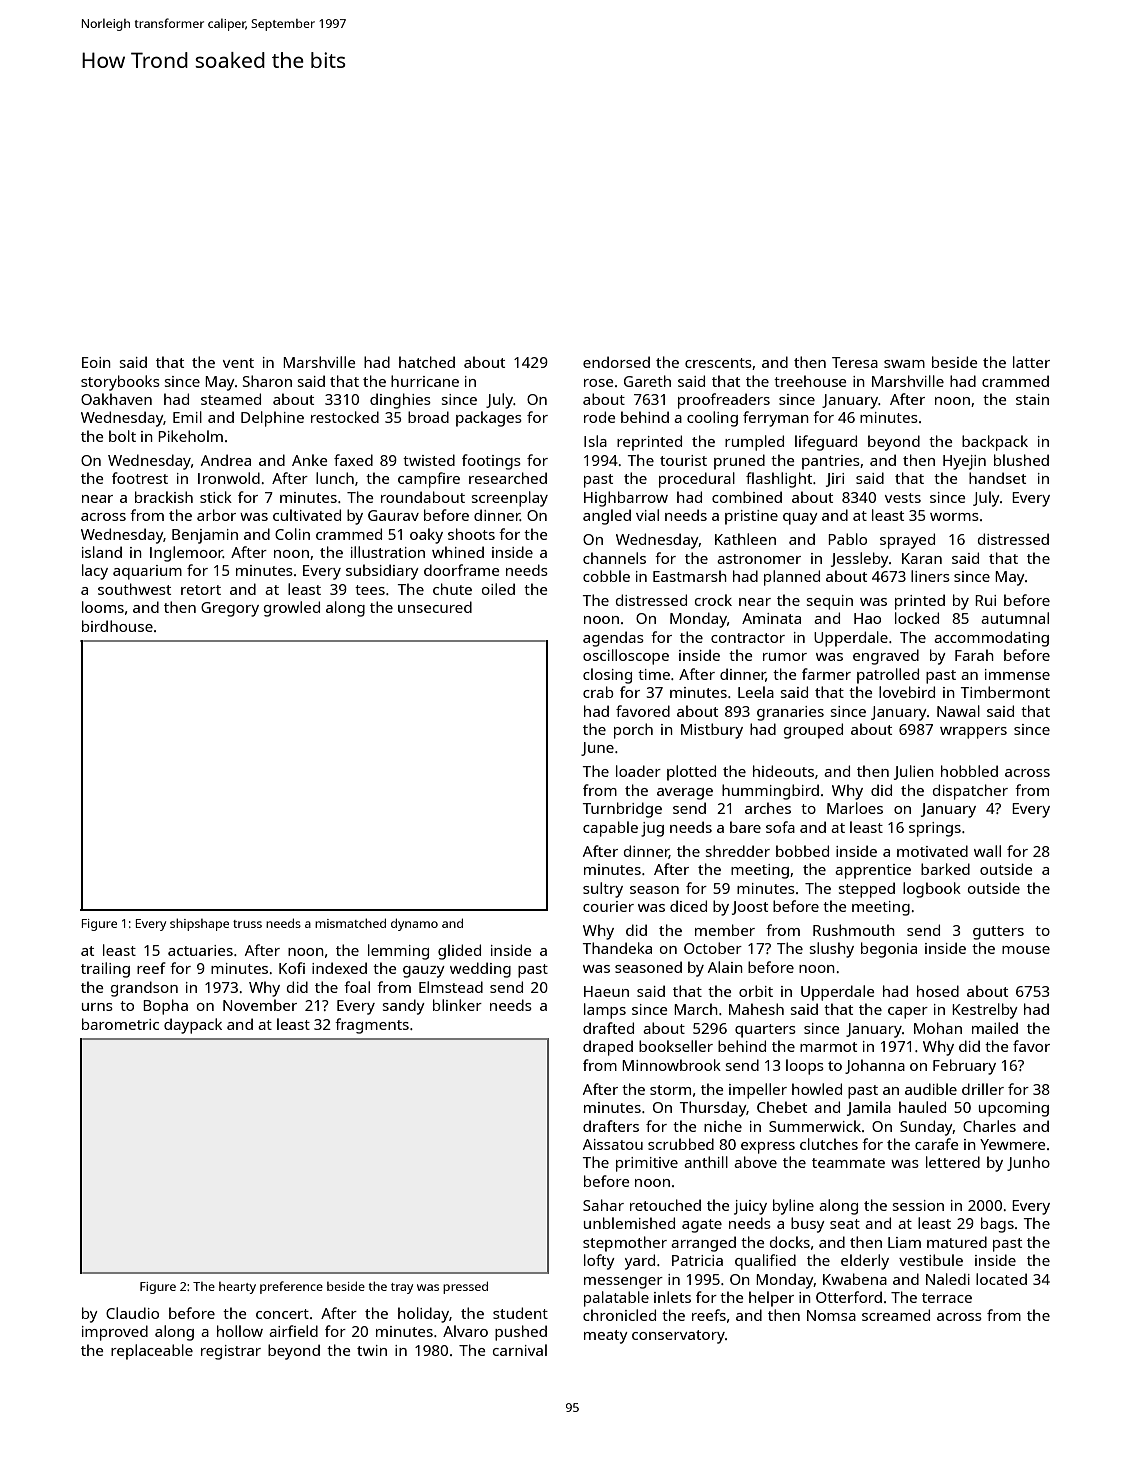 The height and width of the image is (1463, 1131). What do you see at coordinates (696, 1009) in the image?
I see `March` at bounding box center [696, 1009].
